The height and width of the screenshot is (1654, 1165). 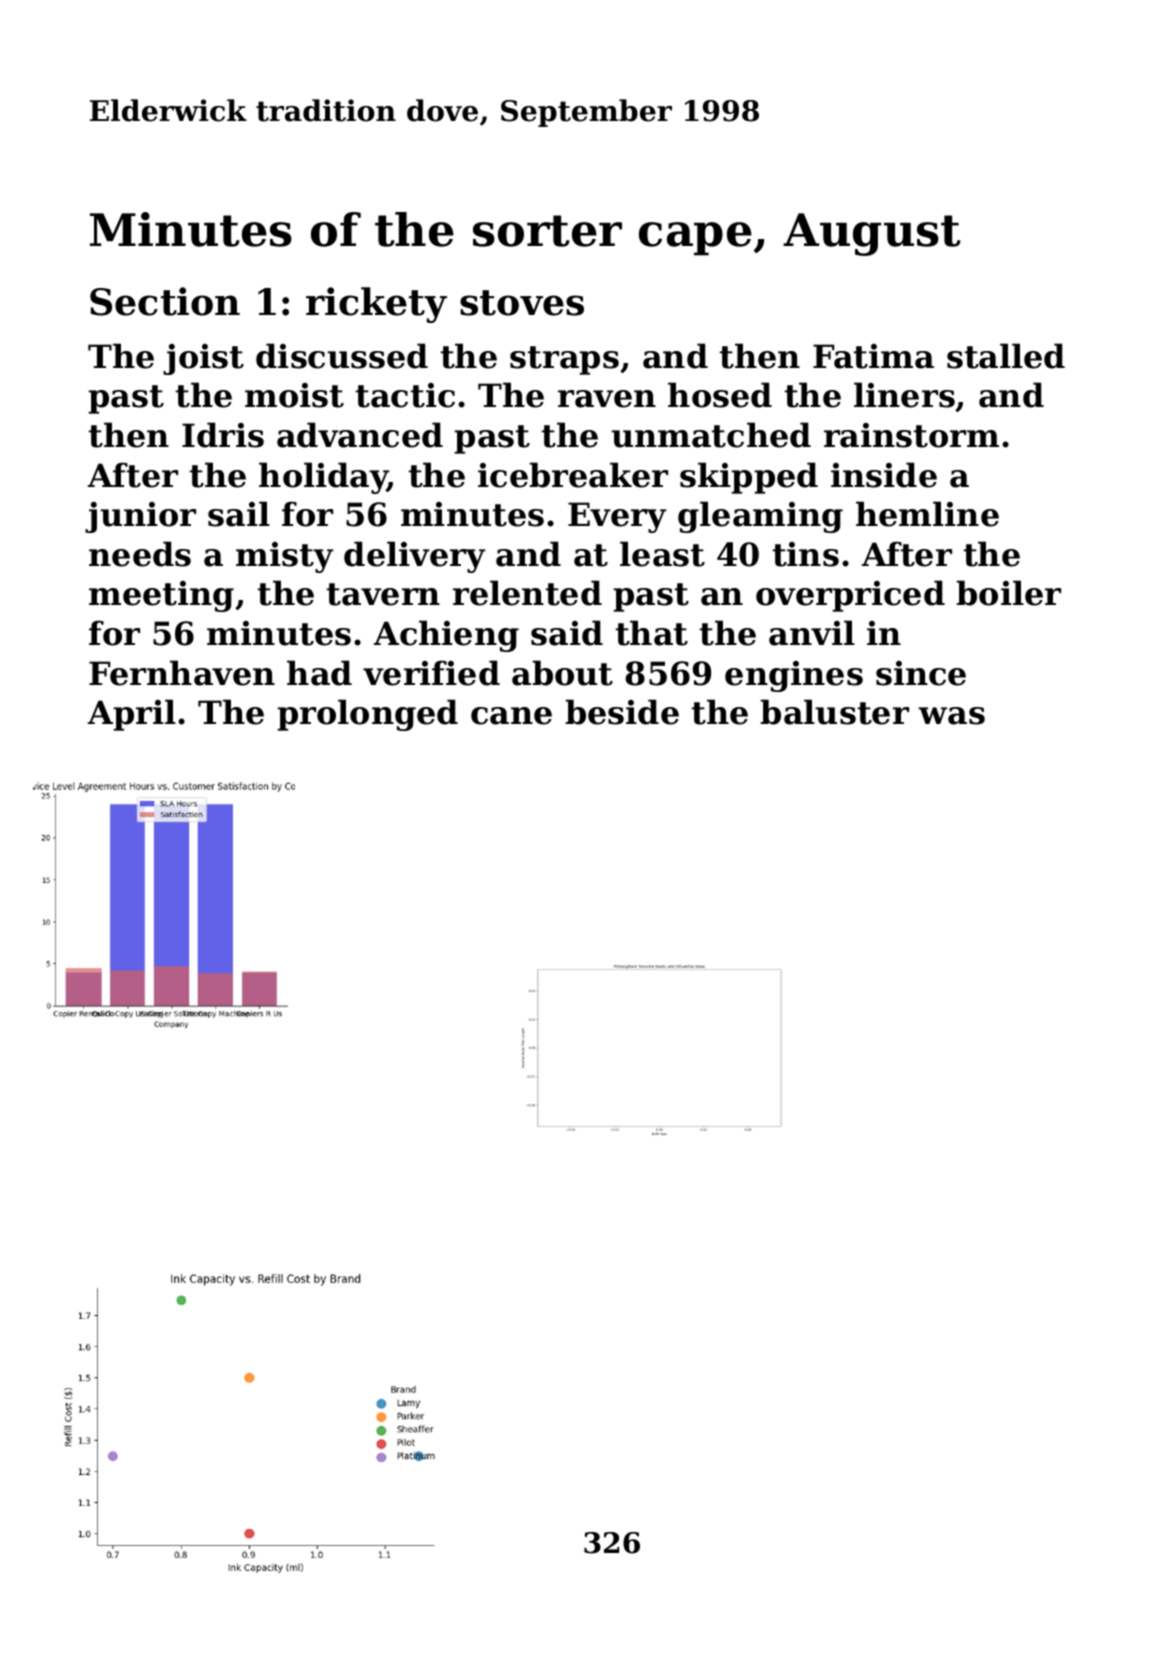 I want to click on baluster, so click(x=834, y=712).
